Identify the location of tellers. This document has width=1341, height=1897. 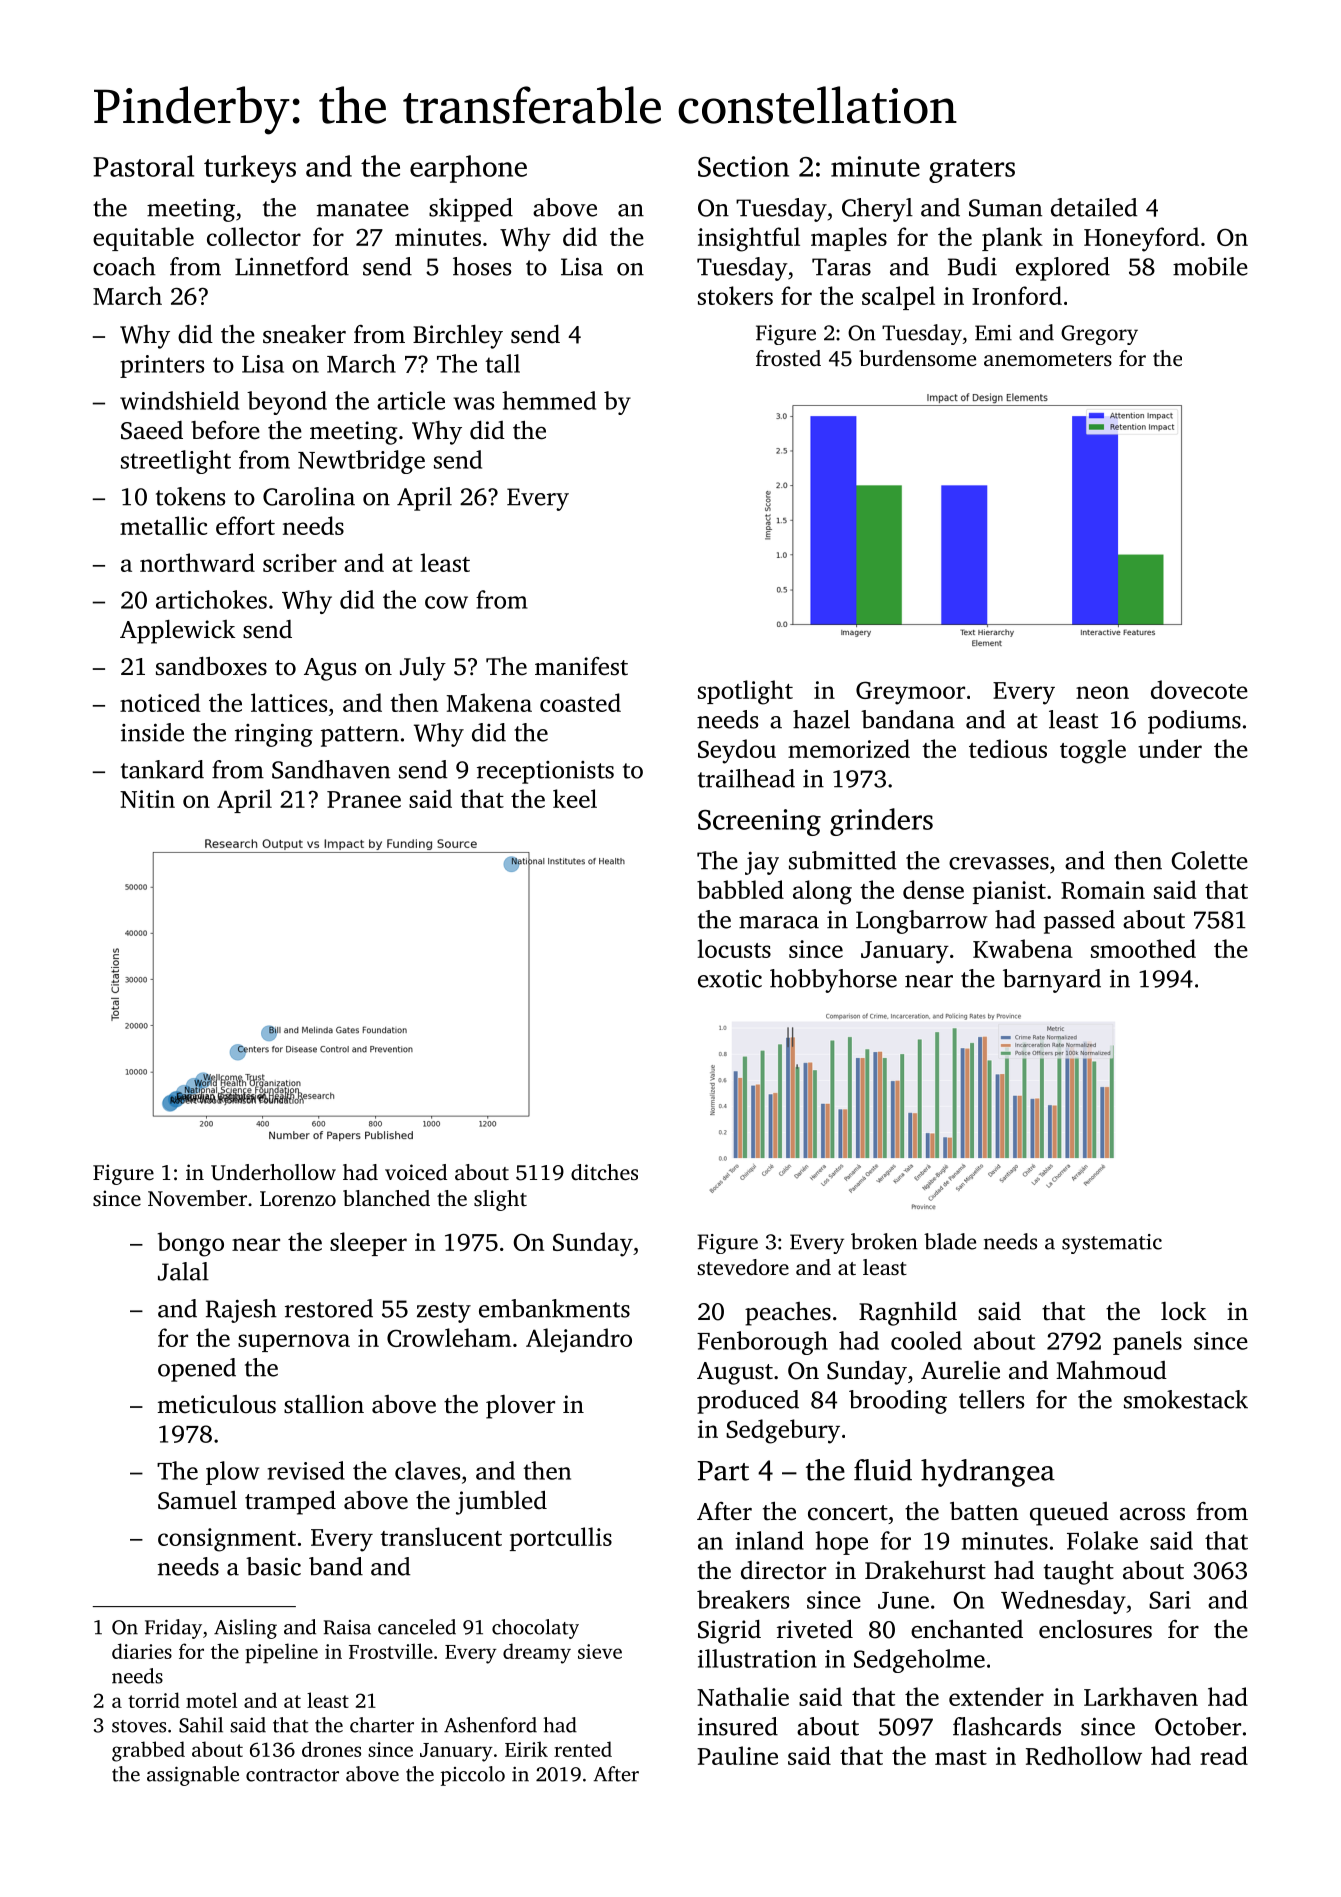
(991, 1399).
